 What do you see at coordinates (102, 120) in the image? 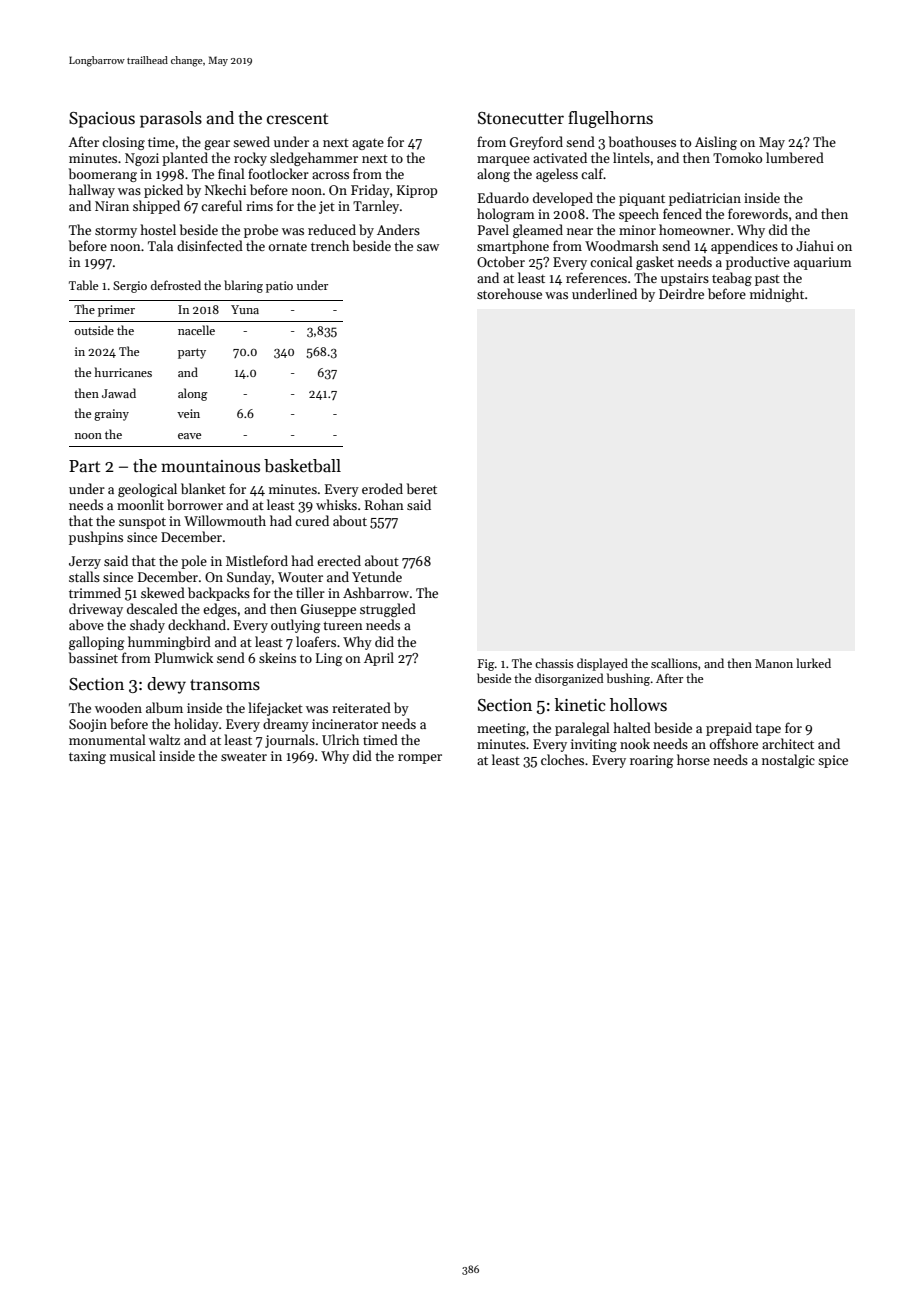
I see `Spacious` at bounding box center [102, 120].
